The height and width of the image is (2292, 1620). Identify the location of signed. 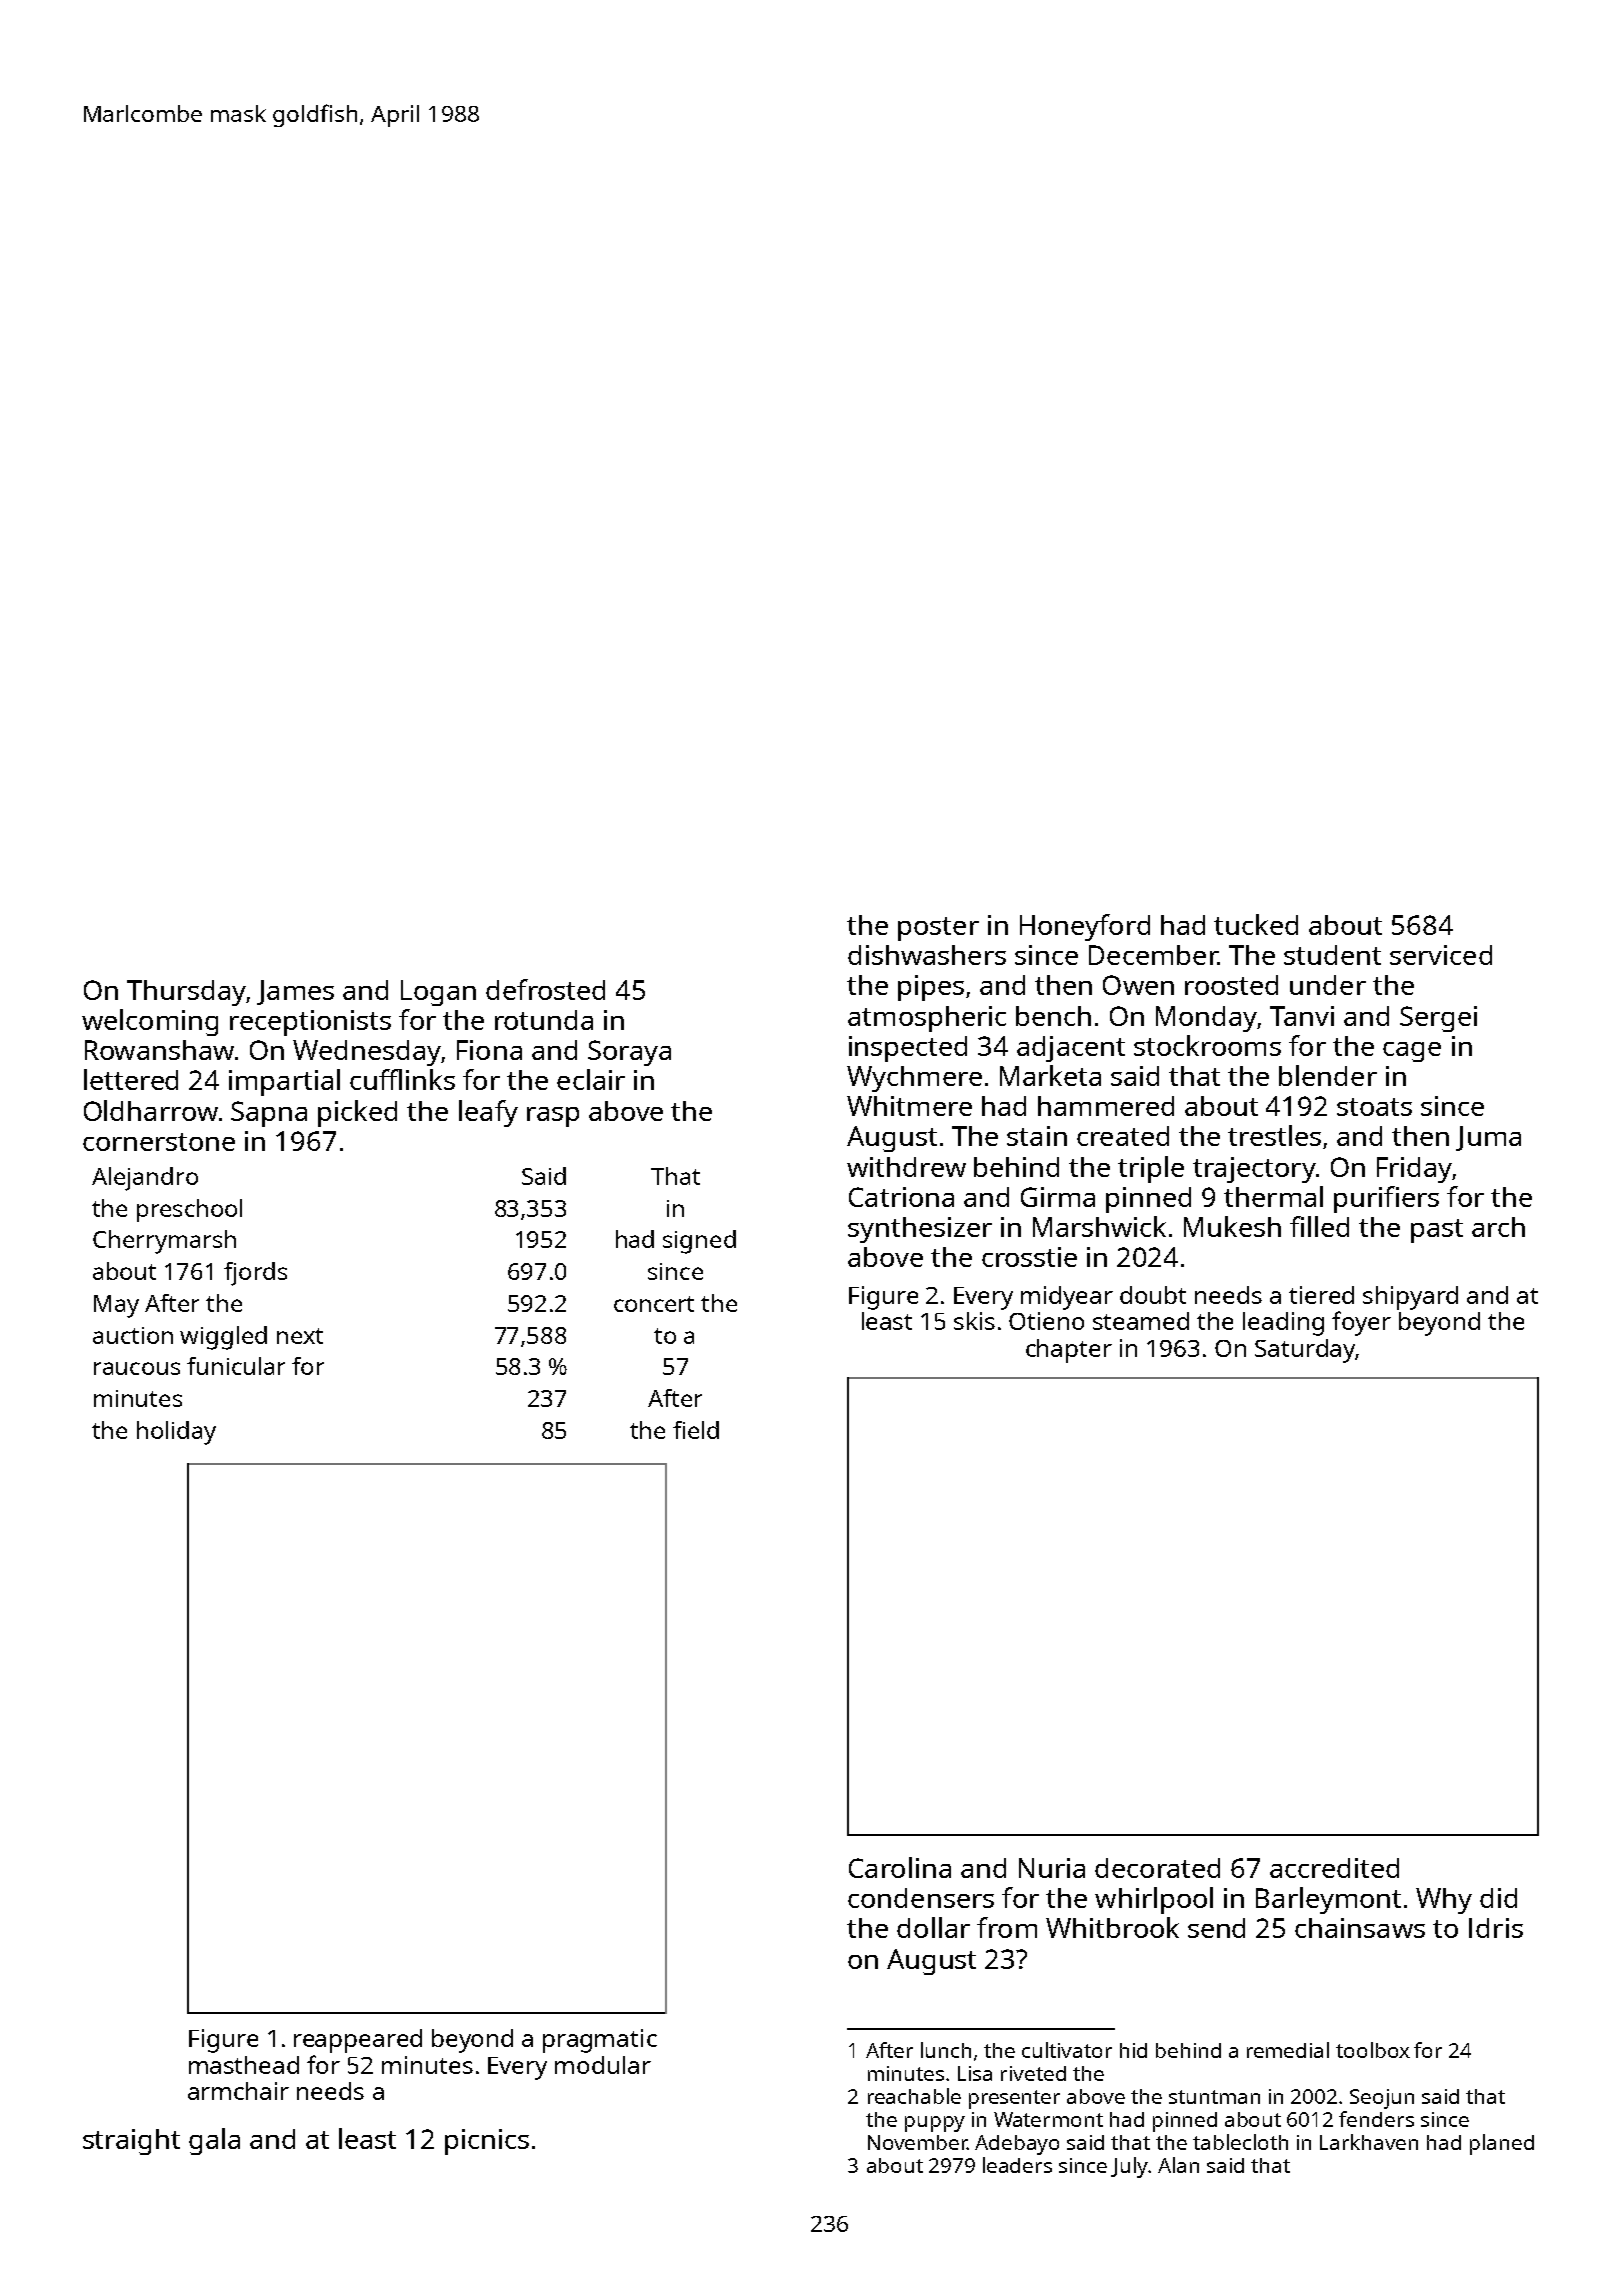
(699, 1242).
